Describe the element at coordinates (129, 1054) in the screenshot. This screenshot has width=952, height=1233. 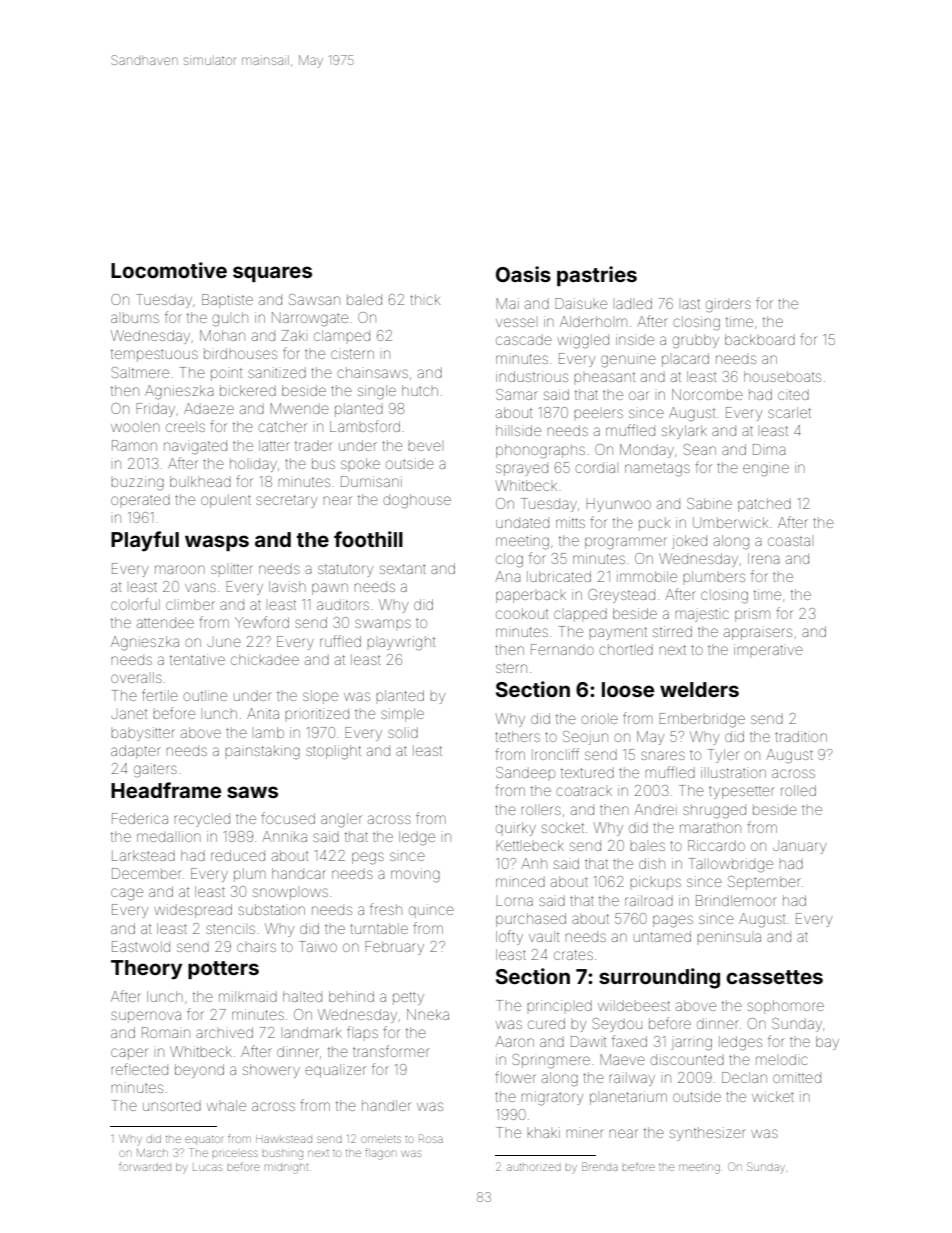
I see `caper` at that location.
